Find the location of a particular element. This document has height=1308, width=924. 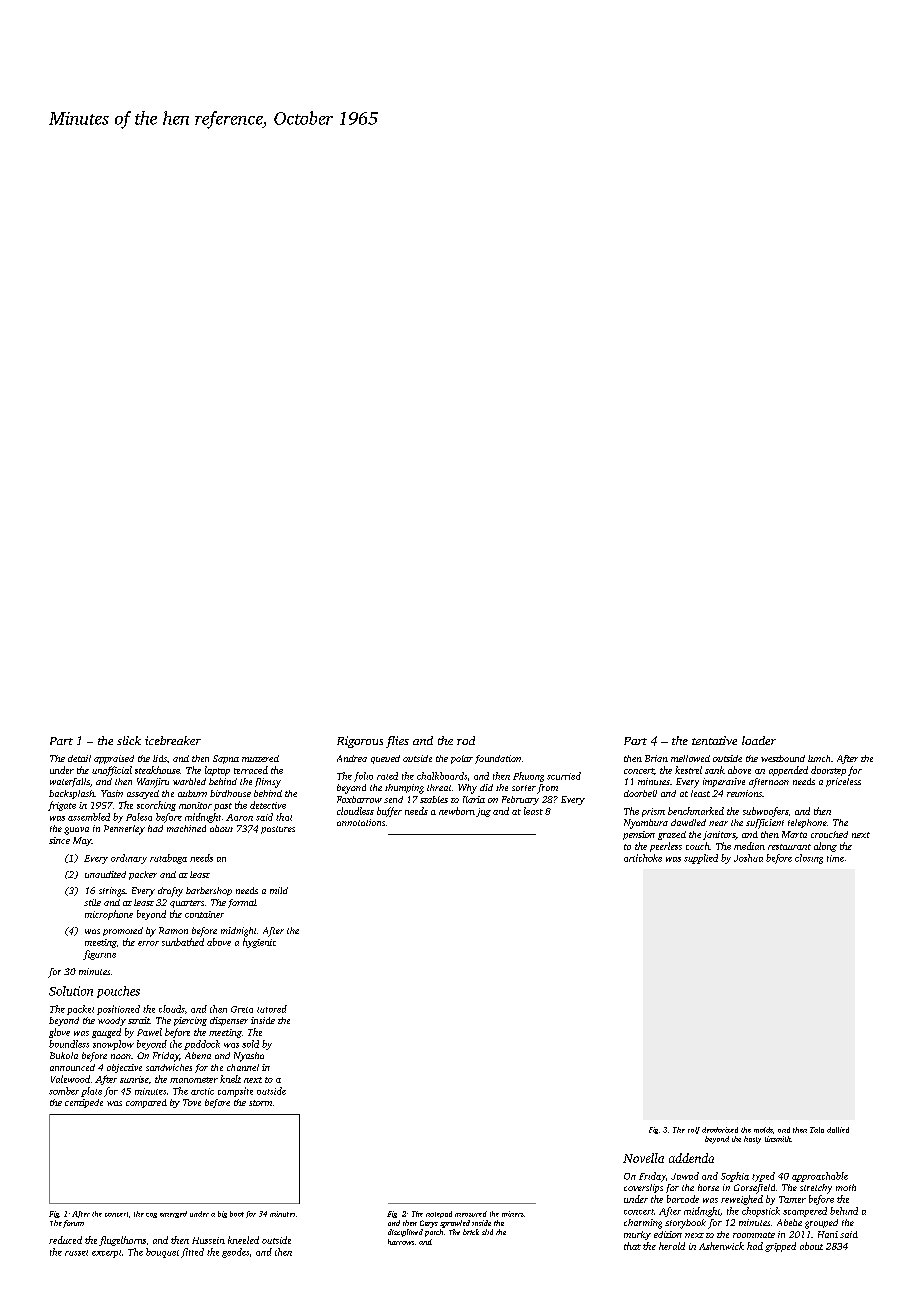

harrows is located at coordinates (401, 1242).
